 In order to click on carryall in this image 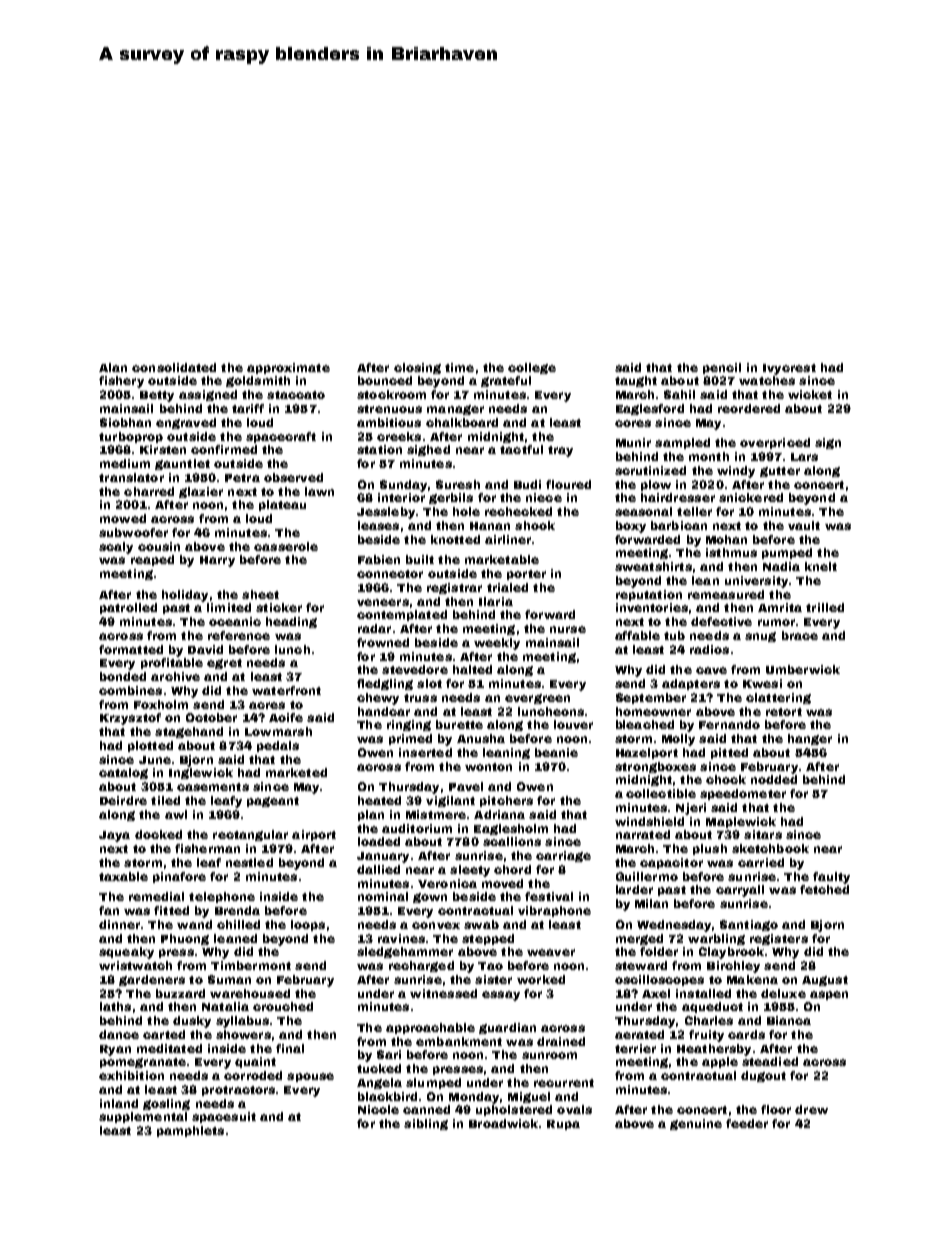, I will do `click(740, 891)`.
